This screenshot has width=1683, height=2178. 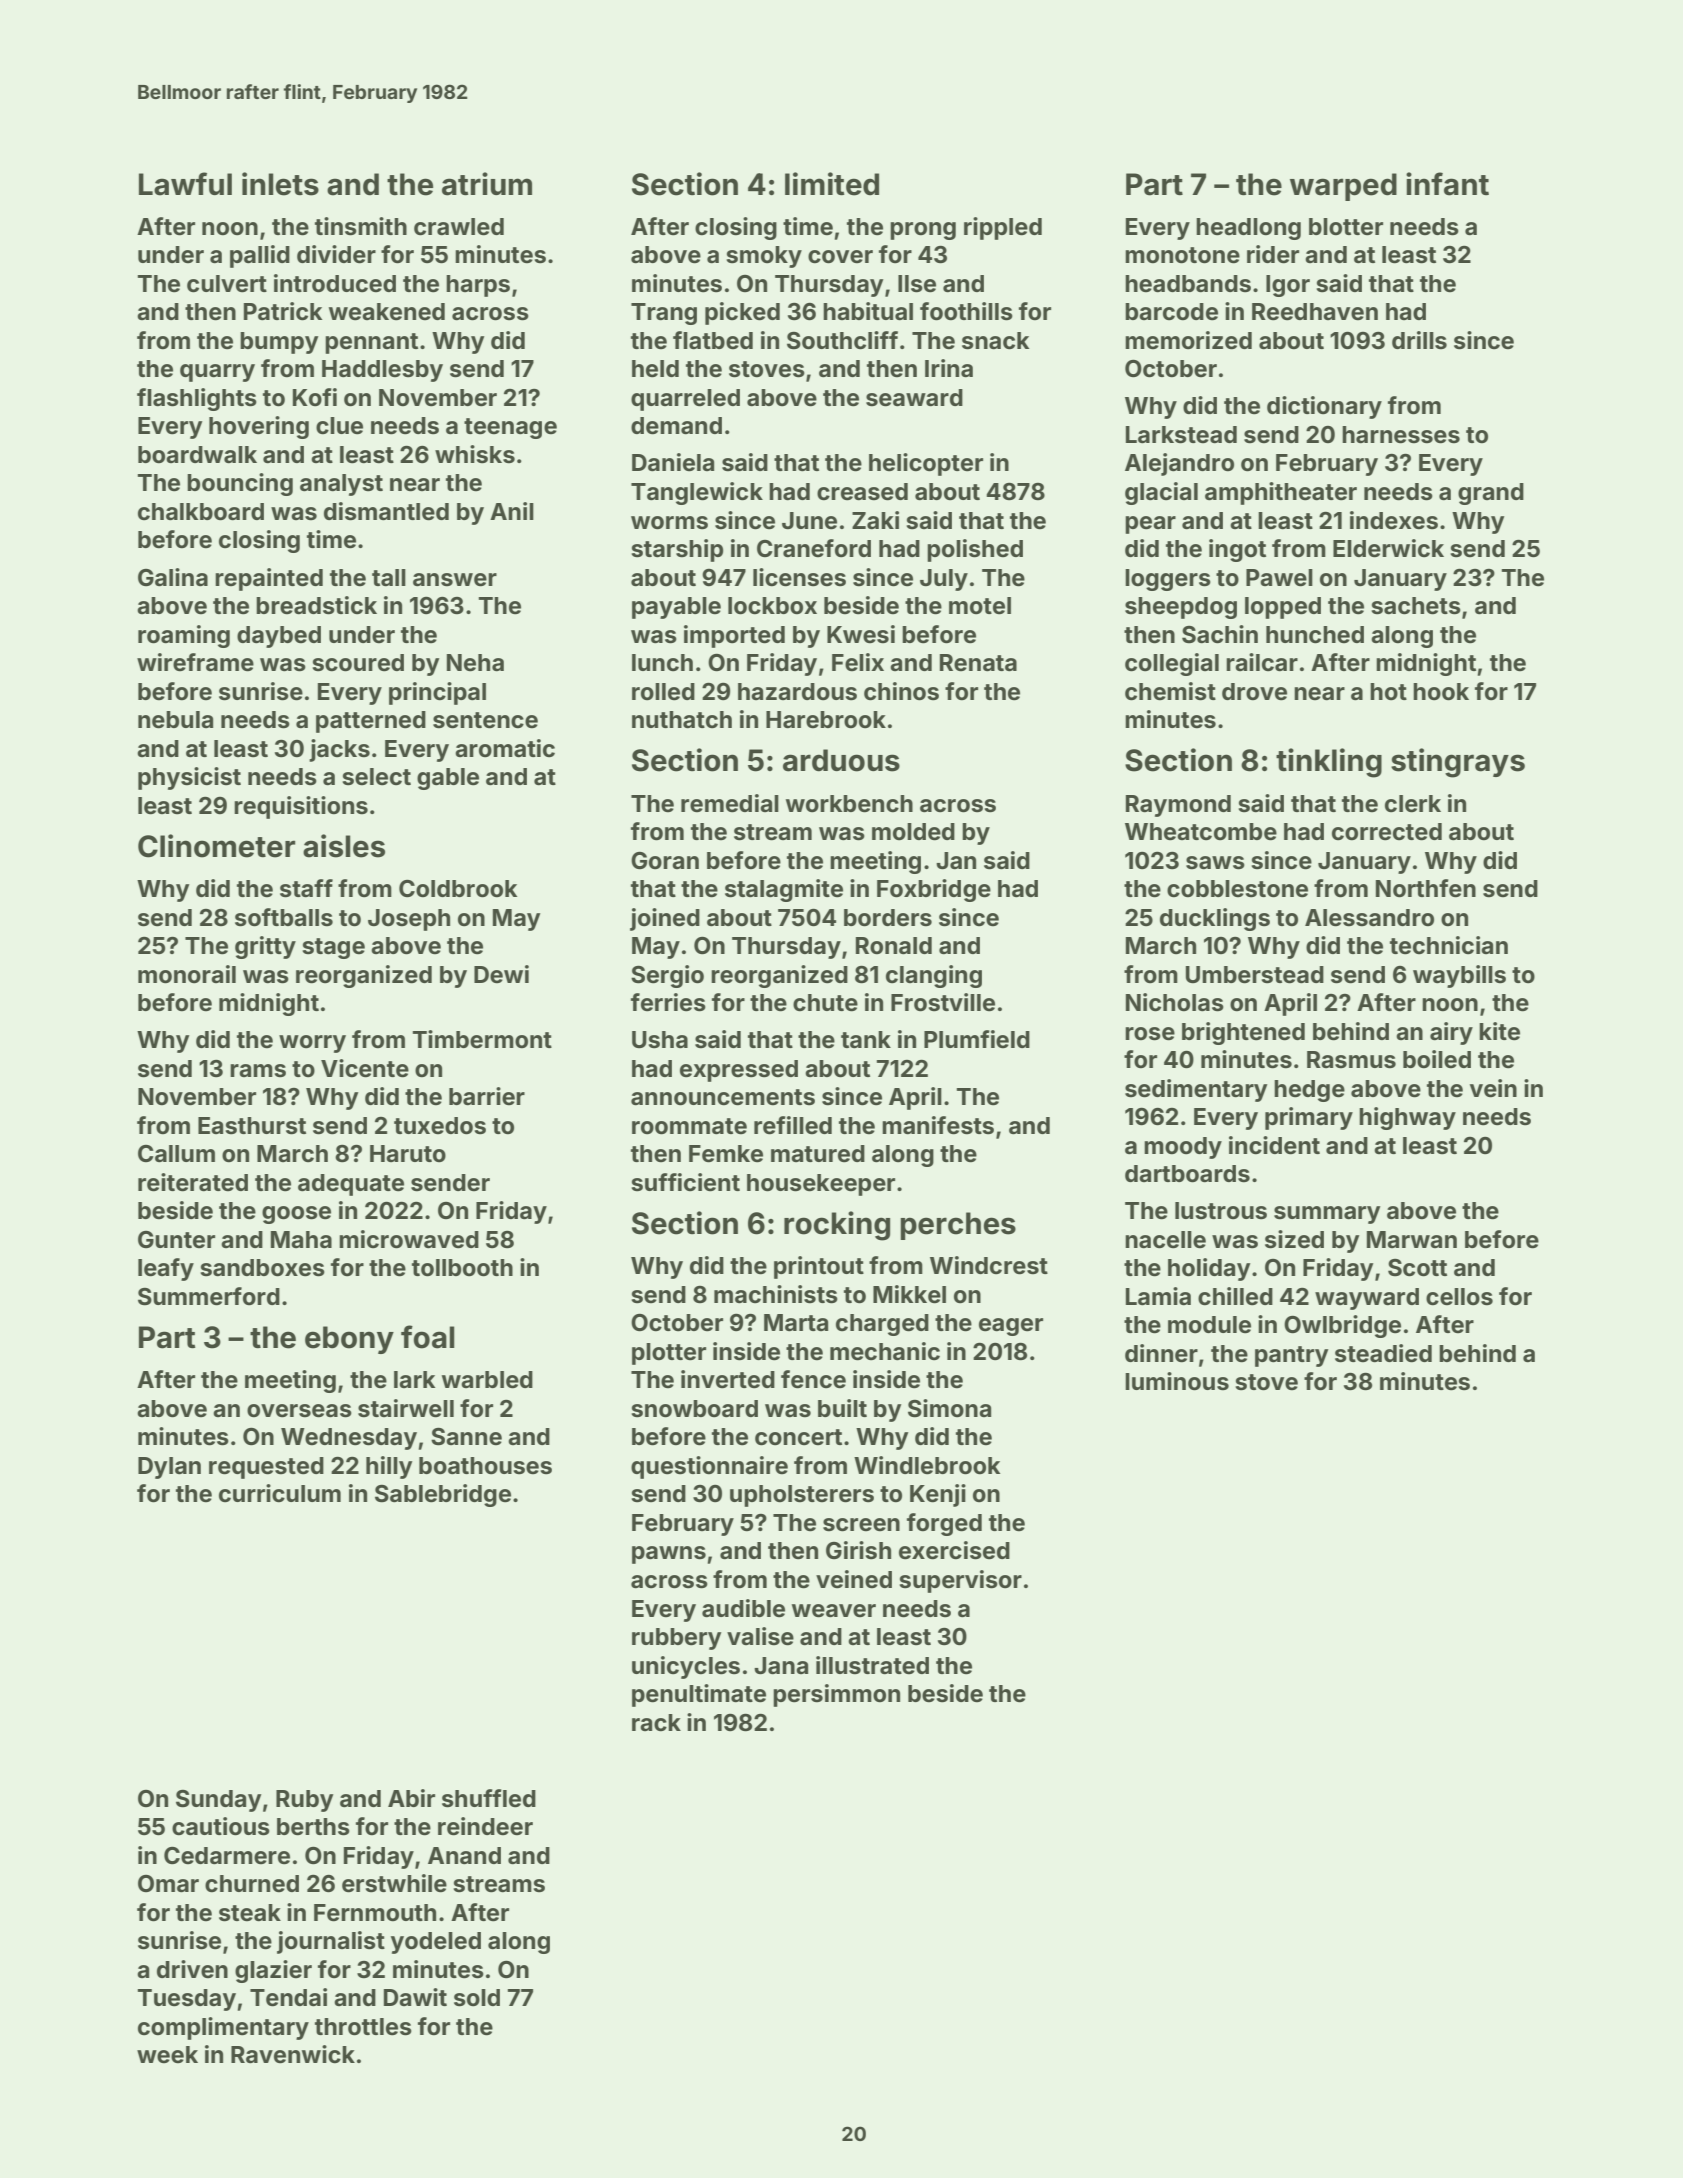 I want to click on supervisor, so click(x=960, y=1581).
